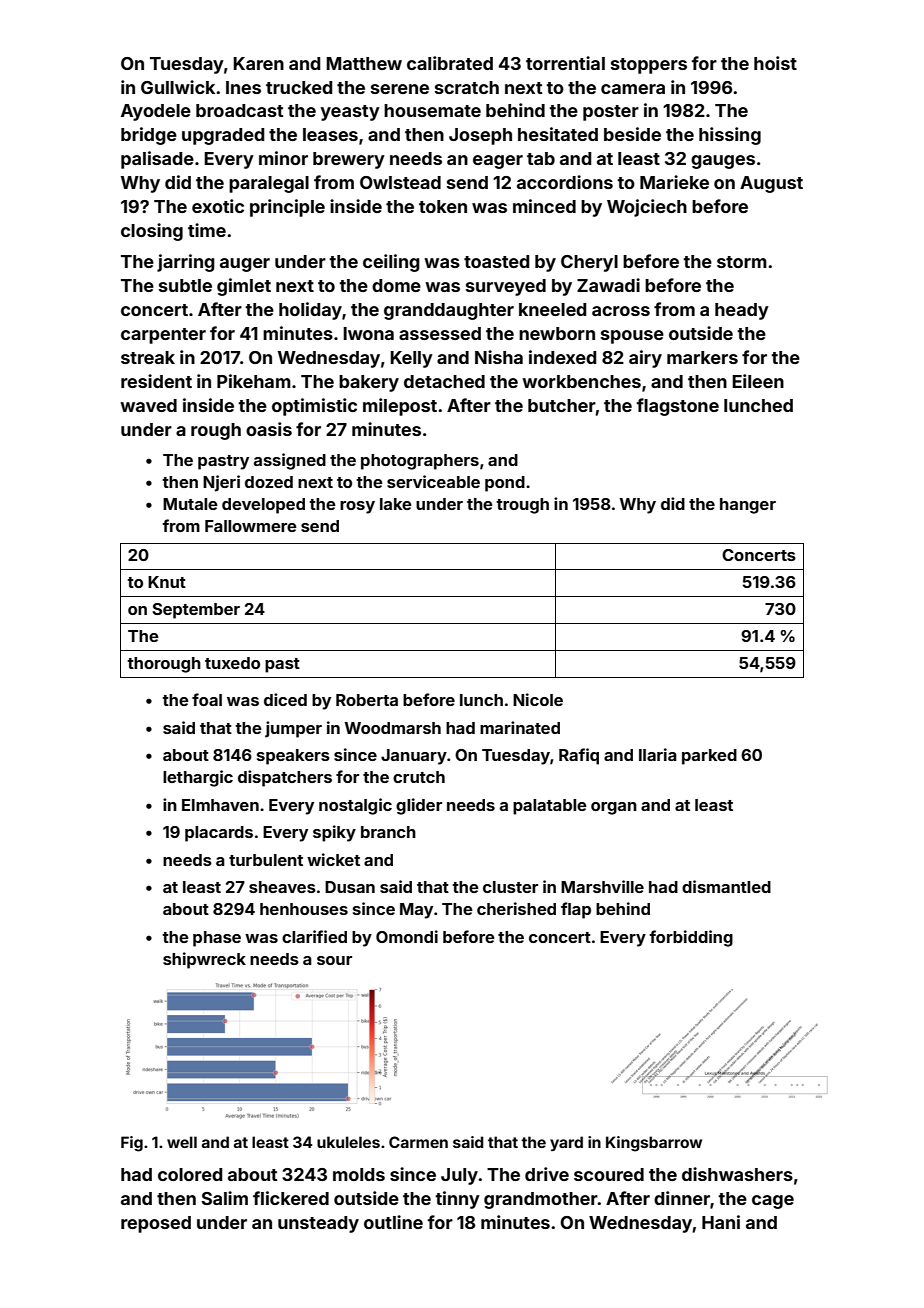 This image has width=924, height=1308. I want to click on cherished, so click(516, 908).
